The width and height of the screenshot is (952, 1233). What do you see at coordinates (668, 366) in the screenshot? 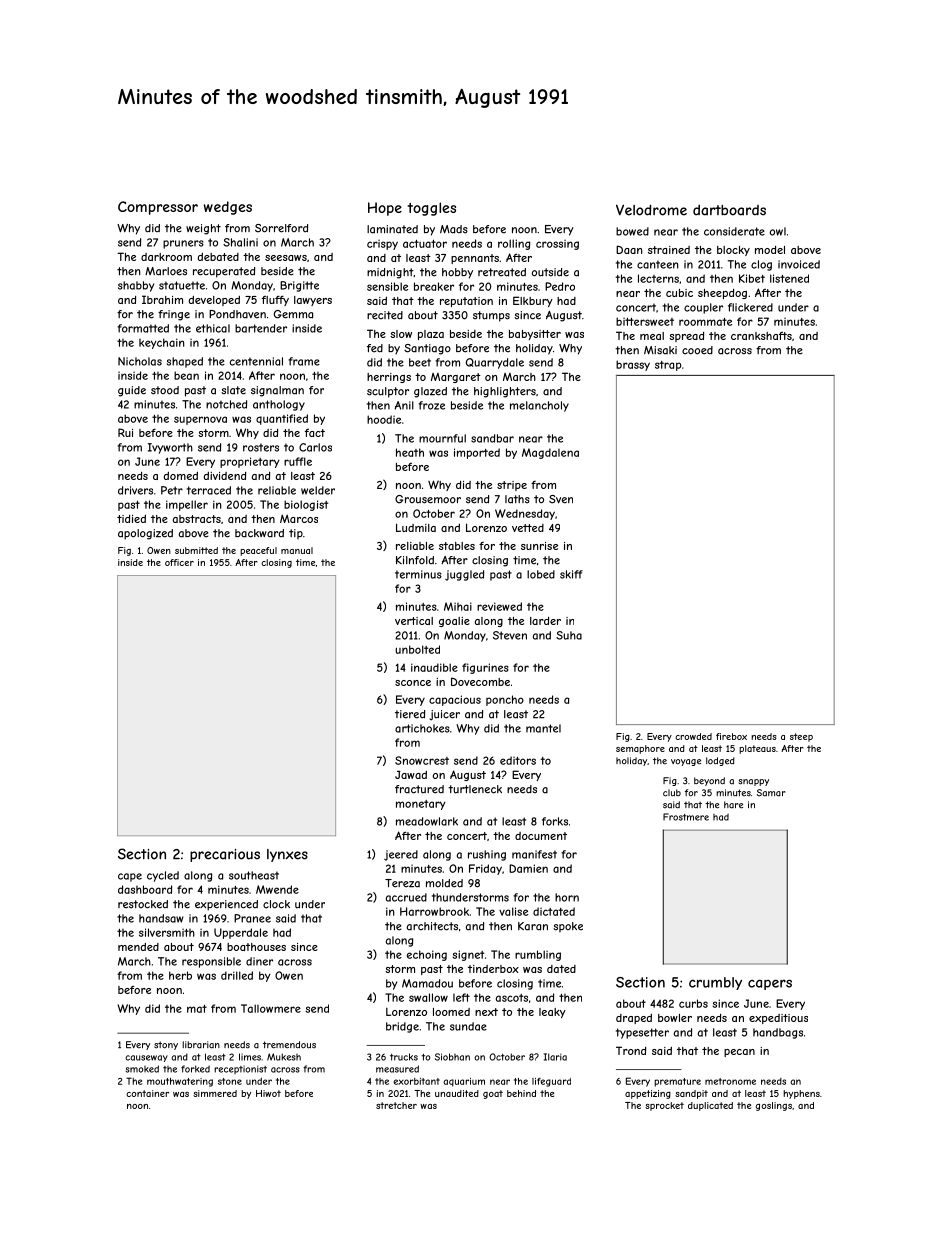
I see `strap` at bounding box center [668, 366].
